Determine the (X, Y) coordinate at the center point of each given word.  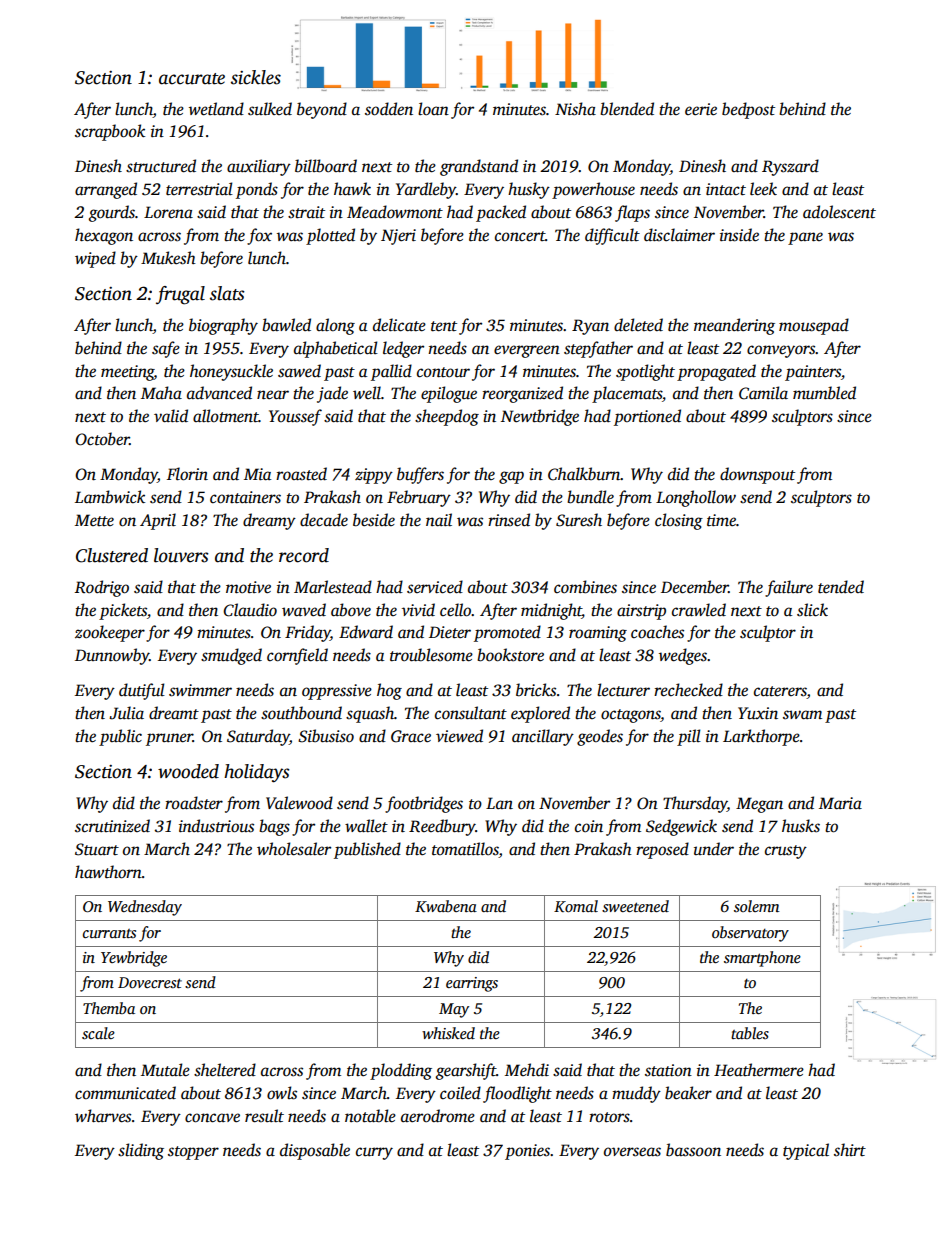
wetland (216, 109)
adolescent (839, 212)
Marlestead (333, 587)
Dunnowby (112, 656)
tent (444, 326)
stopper (193, 1153)
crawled (699, 610)
